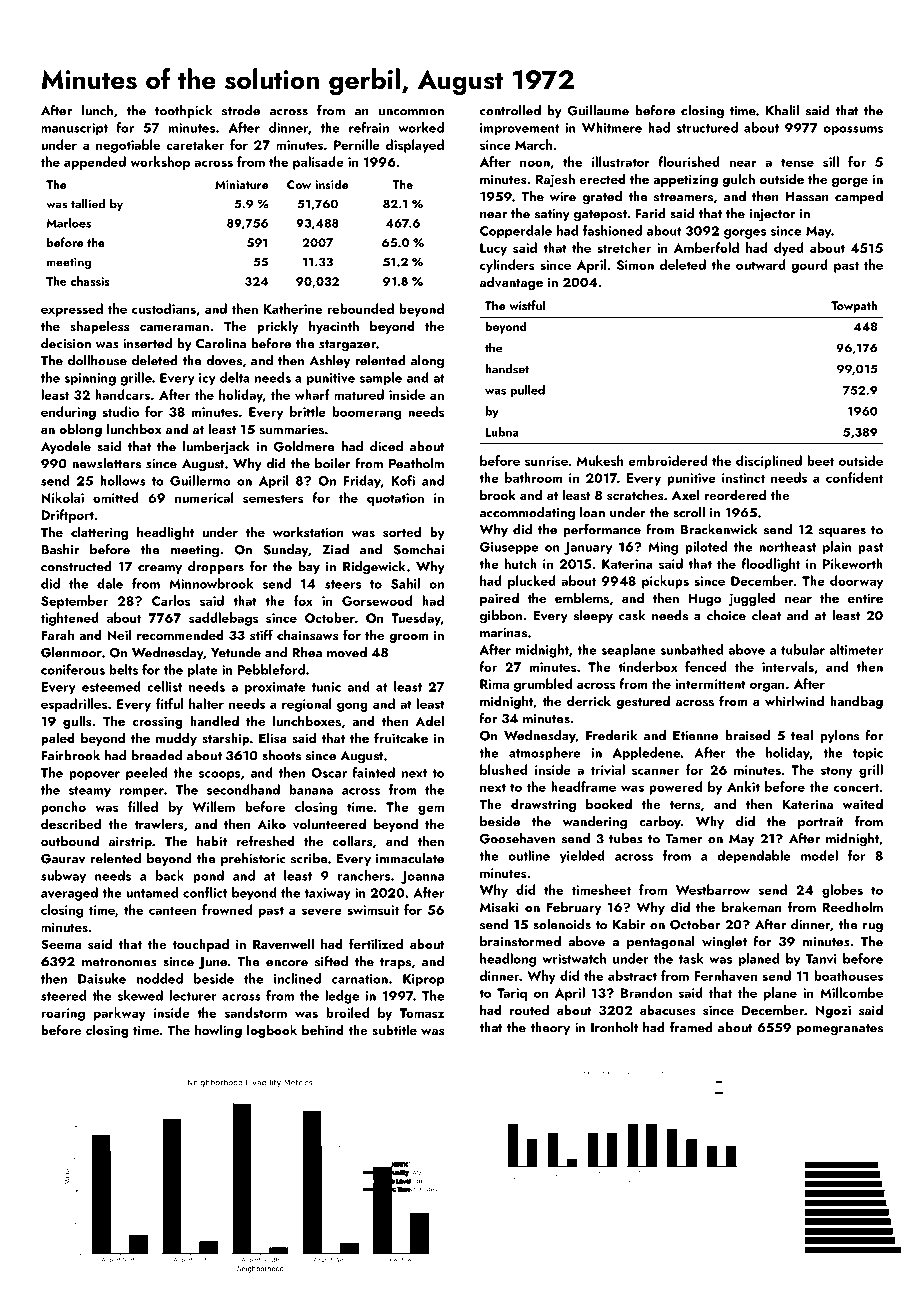 The width and height of the document is (924, 1308). What do you see at coordinates (180, 634) in the document?
I see `recommended` at bounding box center [180, 634].
